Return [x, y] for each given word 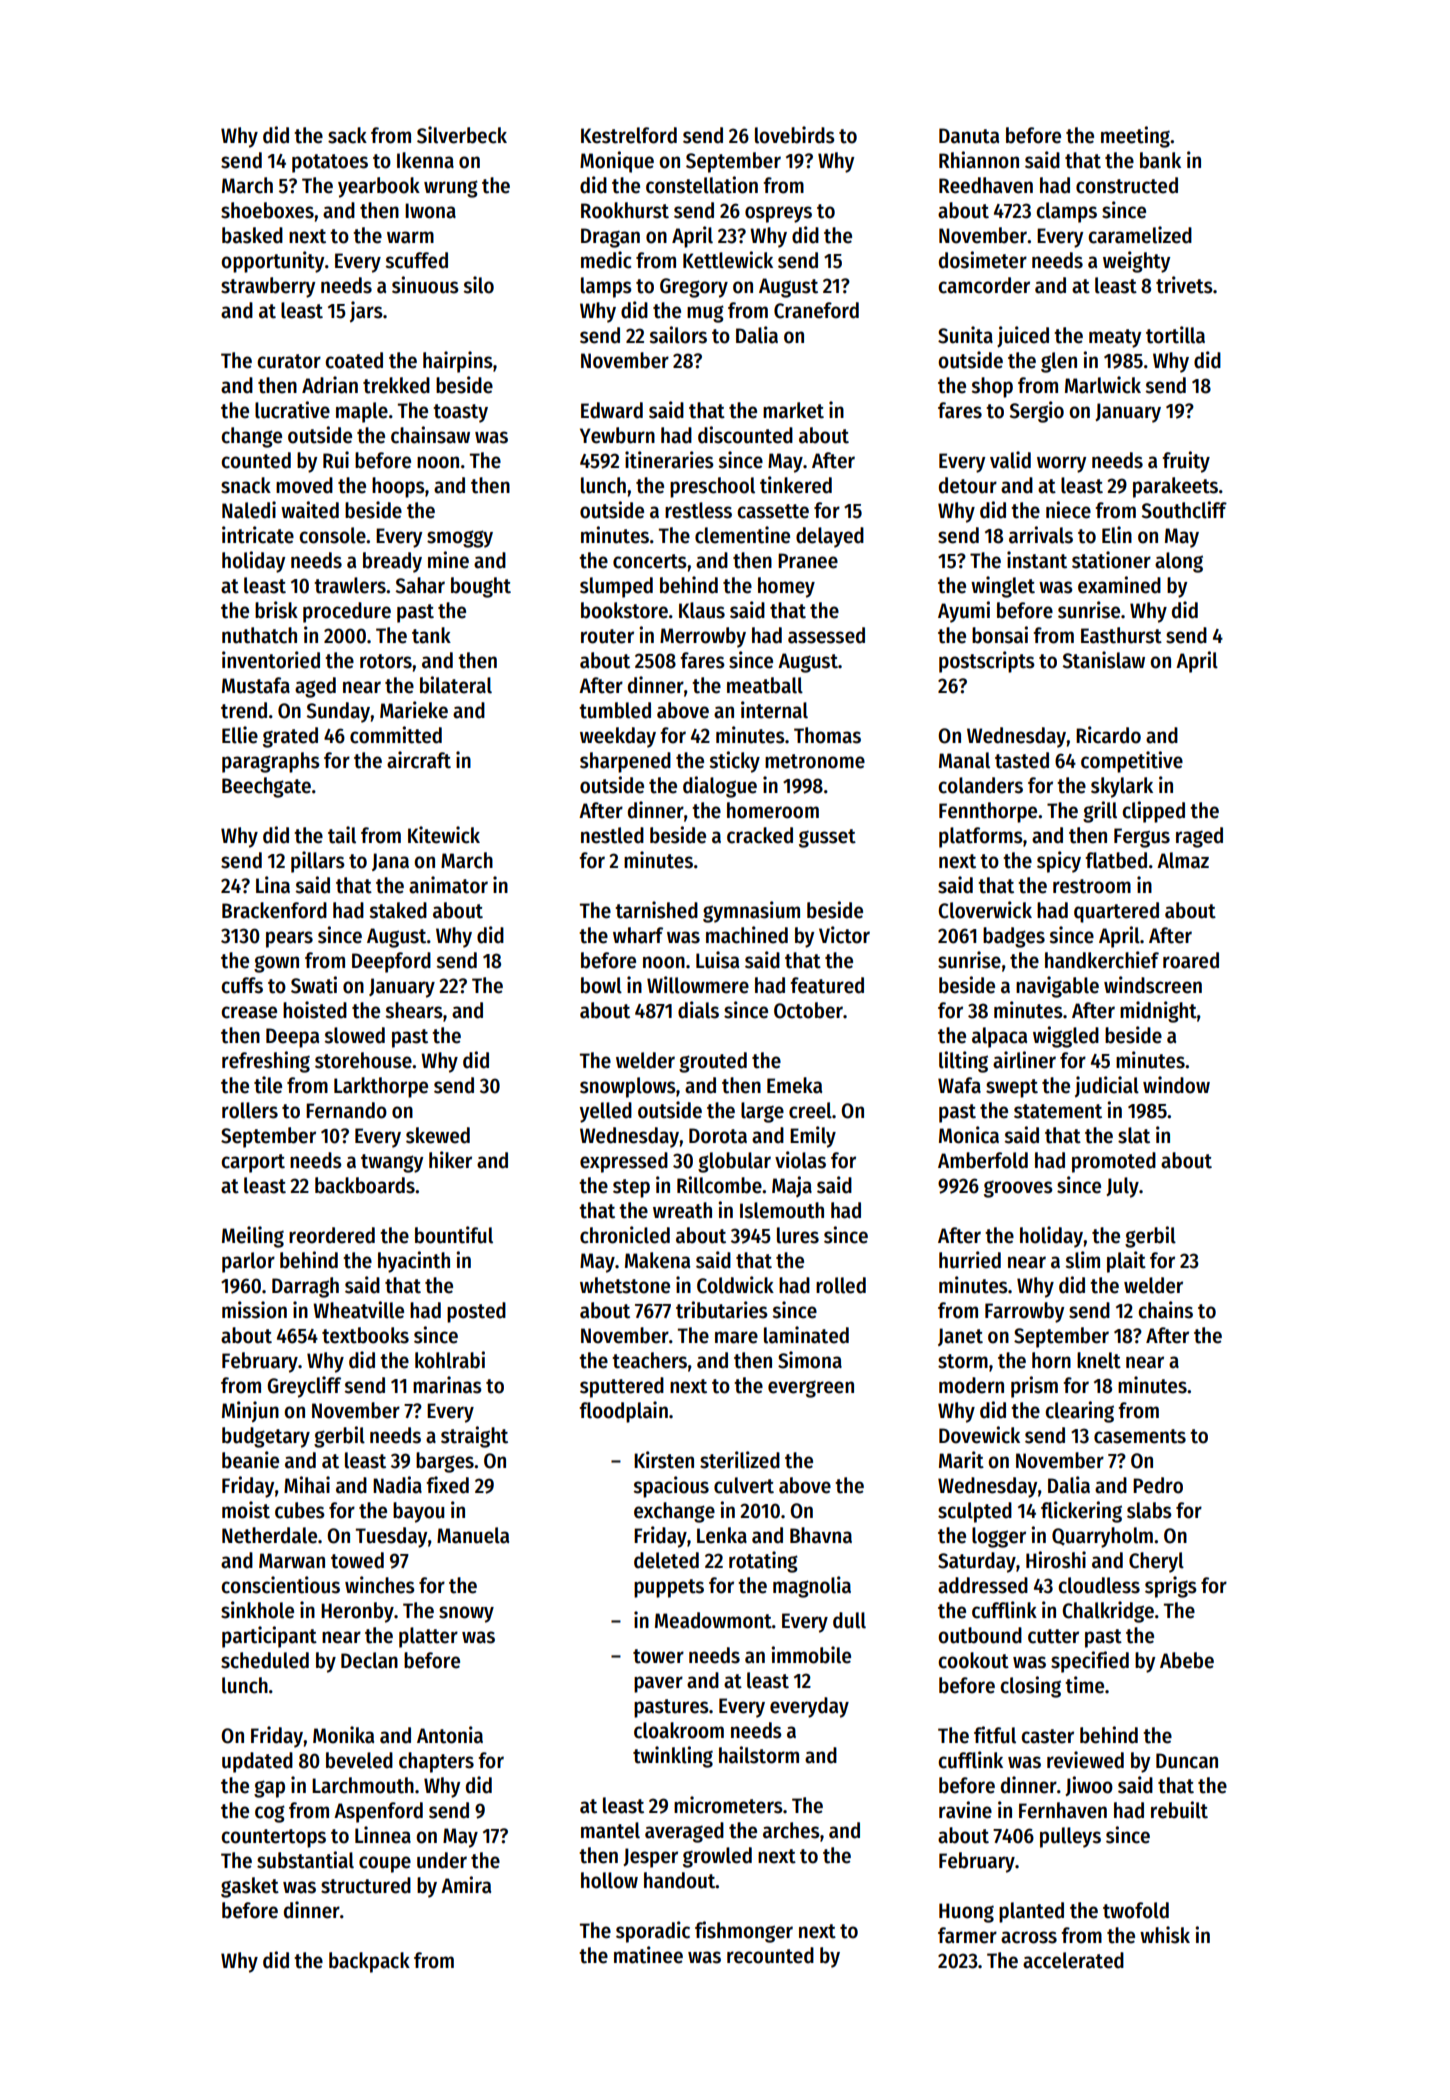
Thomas [827, 735]
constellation [702, 185]
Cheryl [1156, 1562]
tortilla [1175, 335]
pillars [318, 862]
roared [1191, 960]
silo [478, 285]
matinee [648, 1955]
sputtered [622, 1387]
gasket [250, 1887]
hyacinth [414, 1262]
